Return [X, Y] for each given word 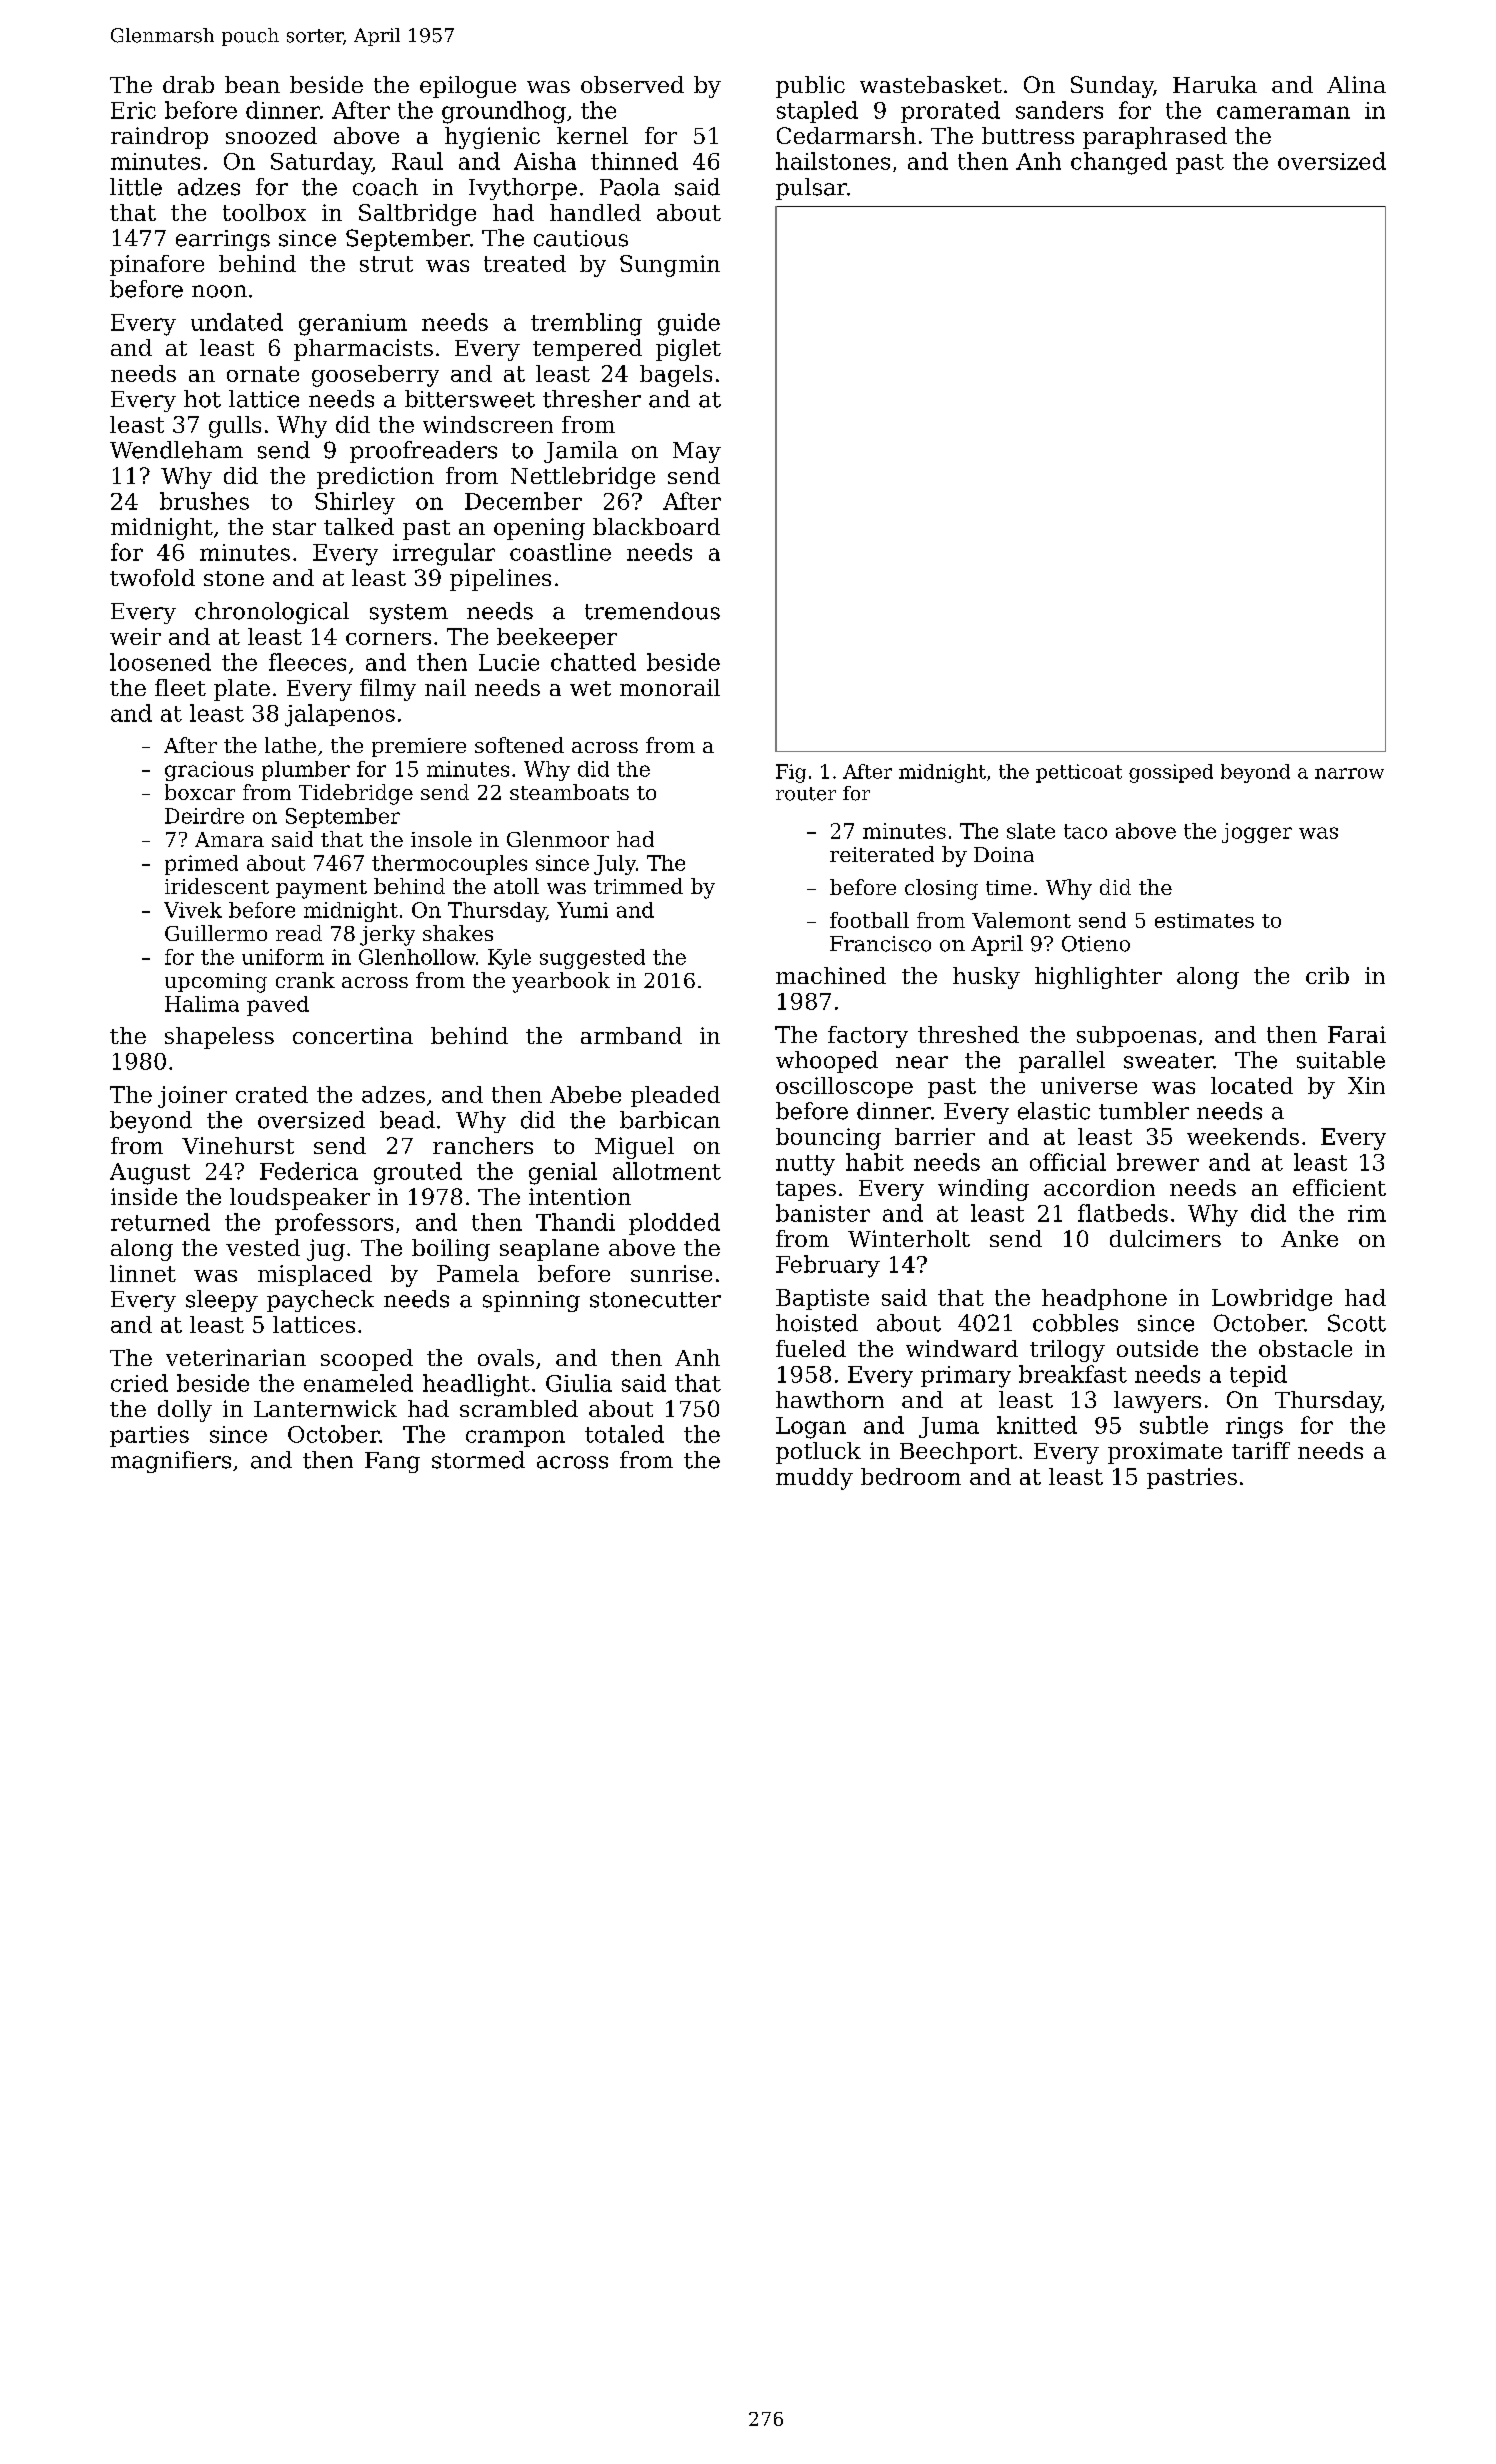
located [1252, 1085]
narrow [1349, 773]
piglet [688, 350]
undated [237, 322]
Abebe [585, 1094]
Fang [392, 1462]
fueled [811, 1348]
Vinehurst [238, 1145]
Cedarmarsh [846, 135]
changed [1119, 163]
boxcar [200, 792]
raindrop [159, 138]
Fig [791, 773]
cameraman [1283, 112]
